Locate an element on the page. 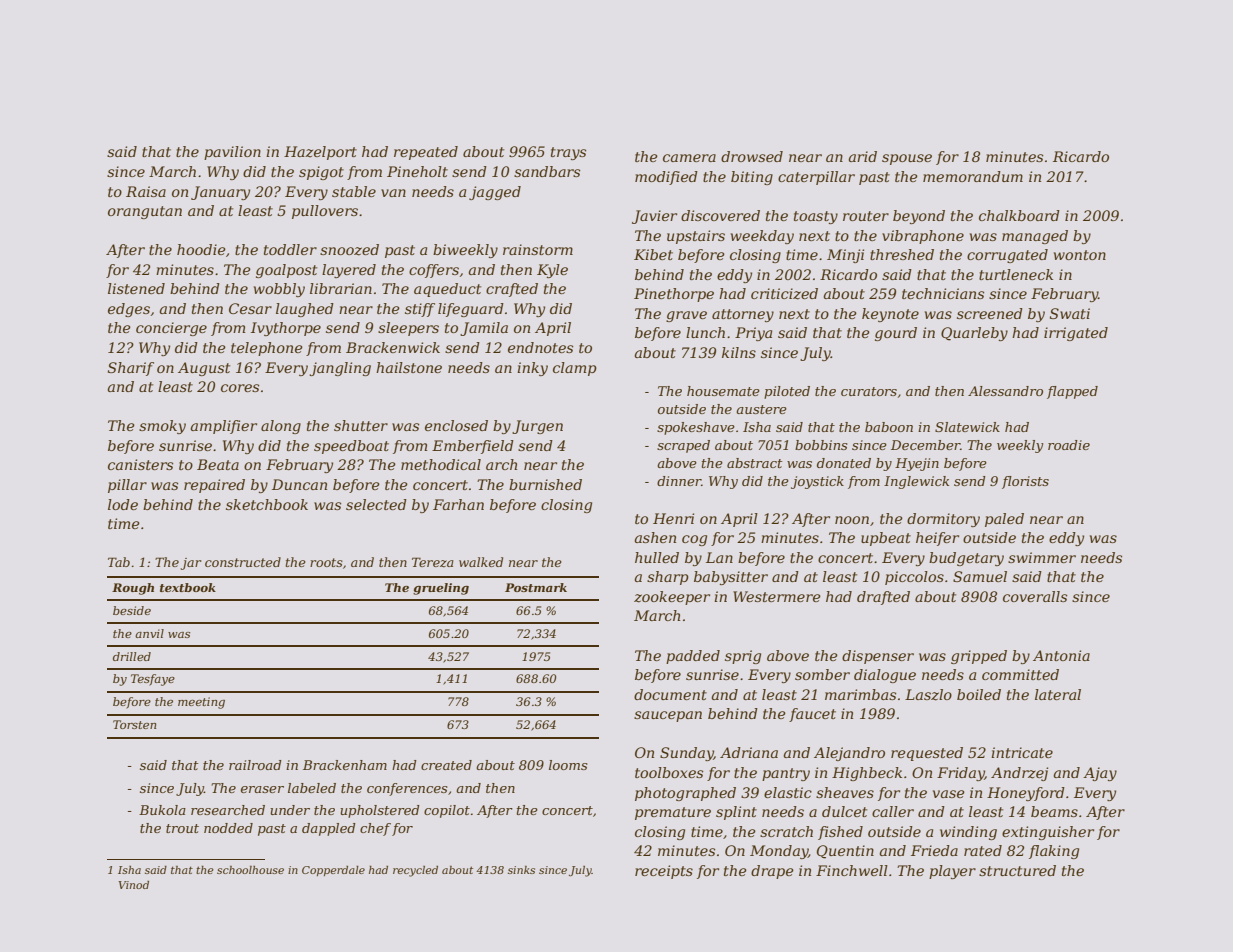 The image size is (1233, 952). Raisa is located at coordinates (146, 191).
